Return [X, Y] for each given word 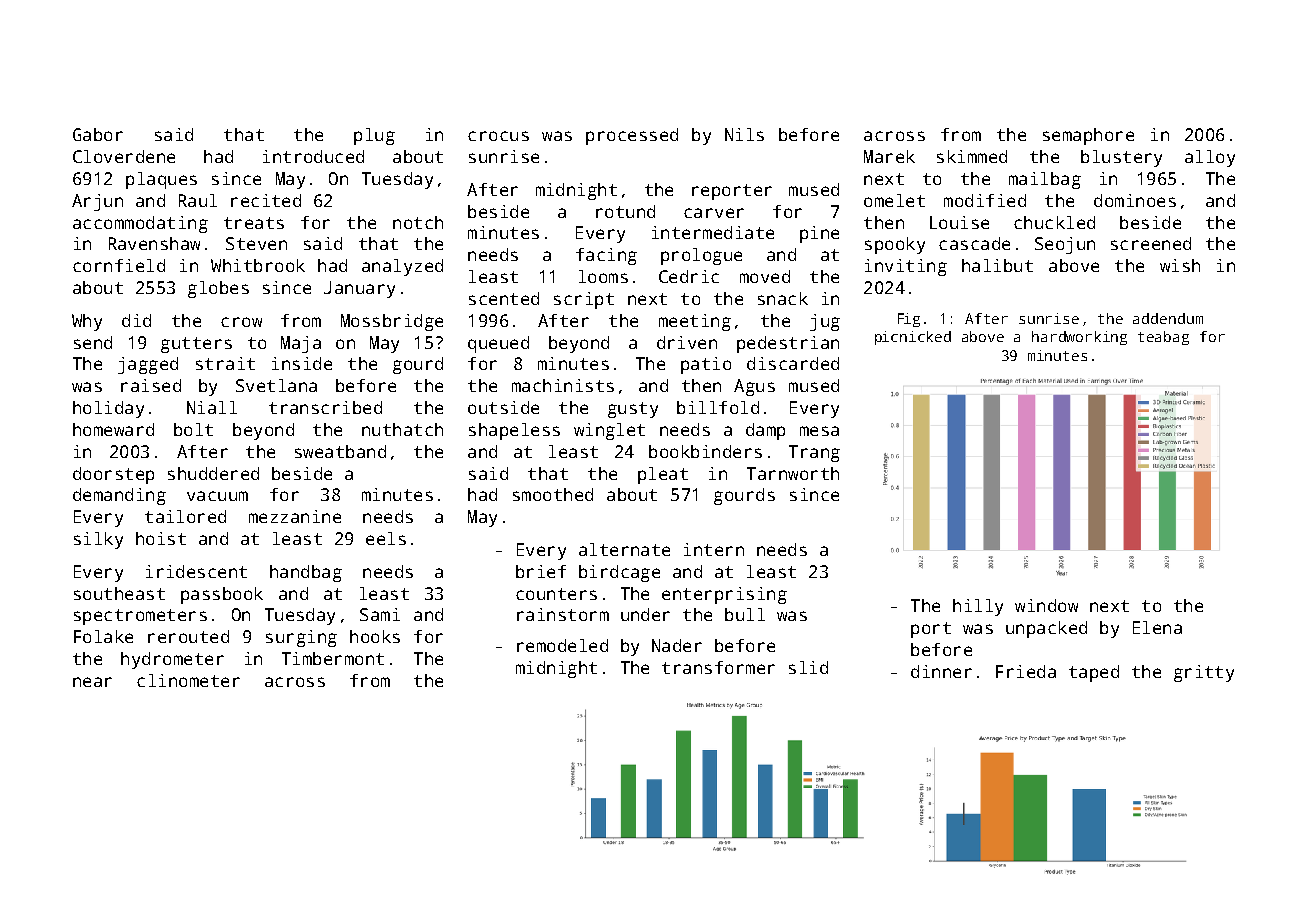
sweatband [340, 451]
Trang [814, 453]
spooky [895, 245]
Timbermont [333, 658]
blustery [1121, 158]
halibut [997, 265]
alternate [624, 549]
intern [714, 549]
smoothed [553, 494]
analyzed [402, 267]
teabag [1163, 338]
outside [503, 407]
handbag [306, 573]
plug [374, 136]
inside [302, 363]
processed [632, 136]
